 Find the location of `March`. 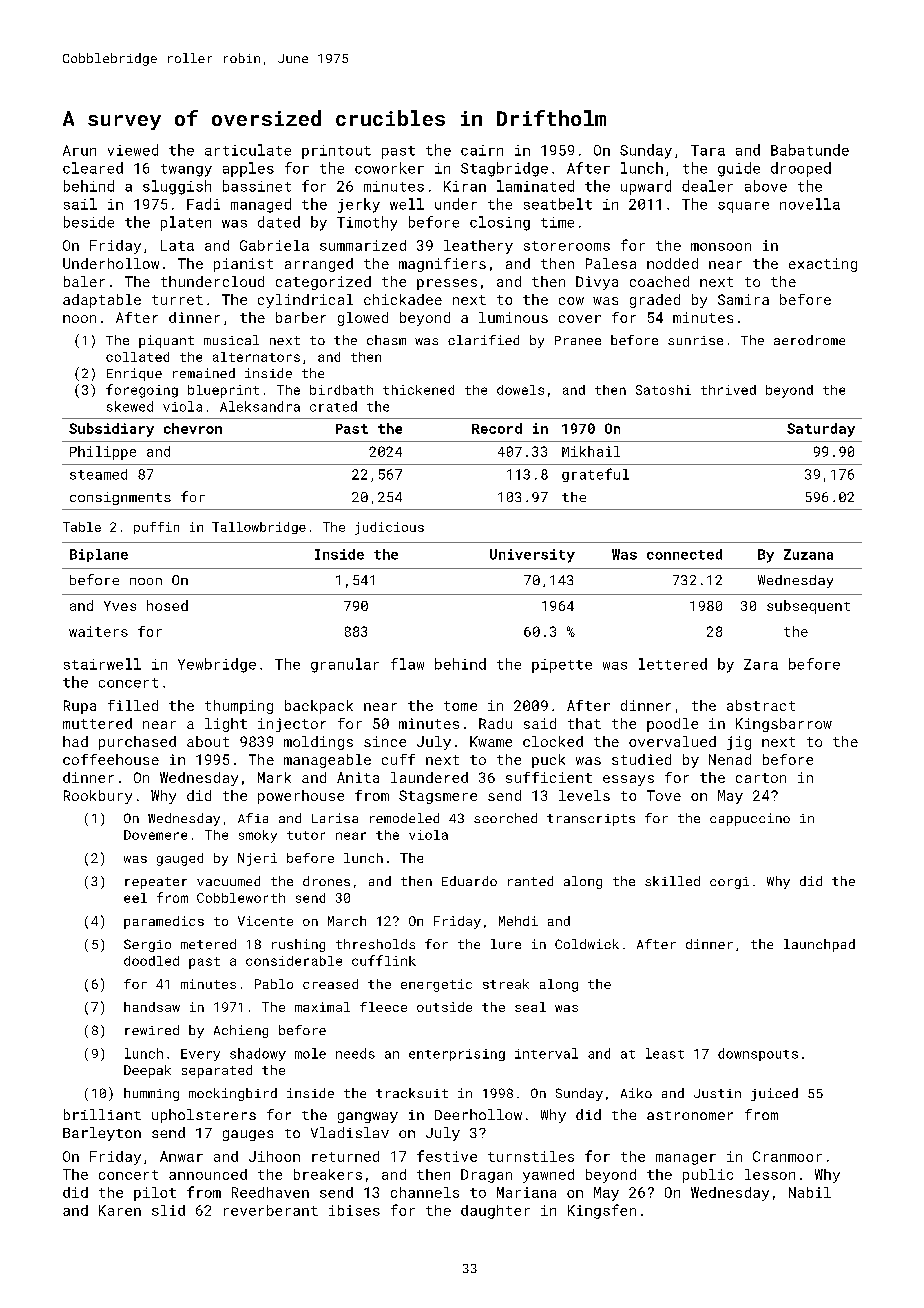

March is located at coordinates (347, 921).
